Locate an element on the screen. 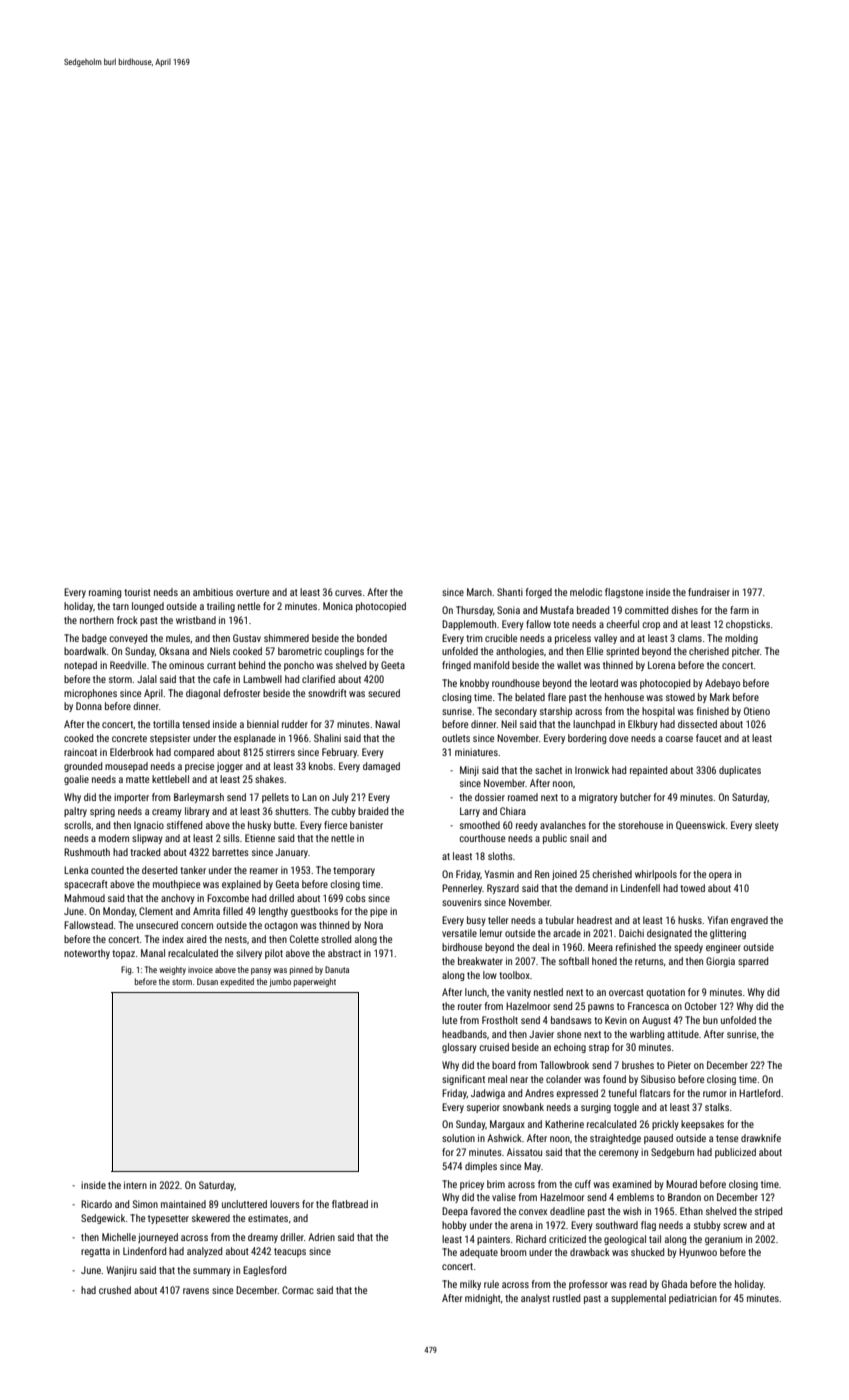 The height and width of the screenshot is (1400, 849). duplicates is located at coordinates (740, 771).
